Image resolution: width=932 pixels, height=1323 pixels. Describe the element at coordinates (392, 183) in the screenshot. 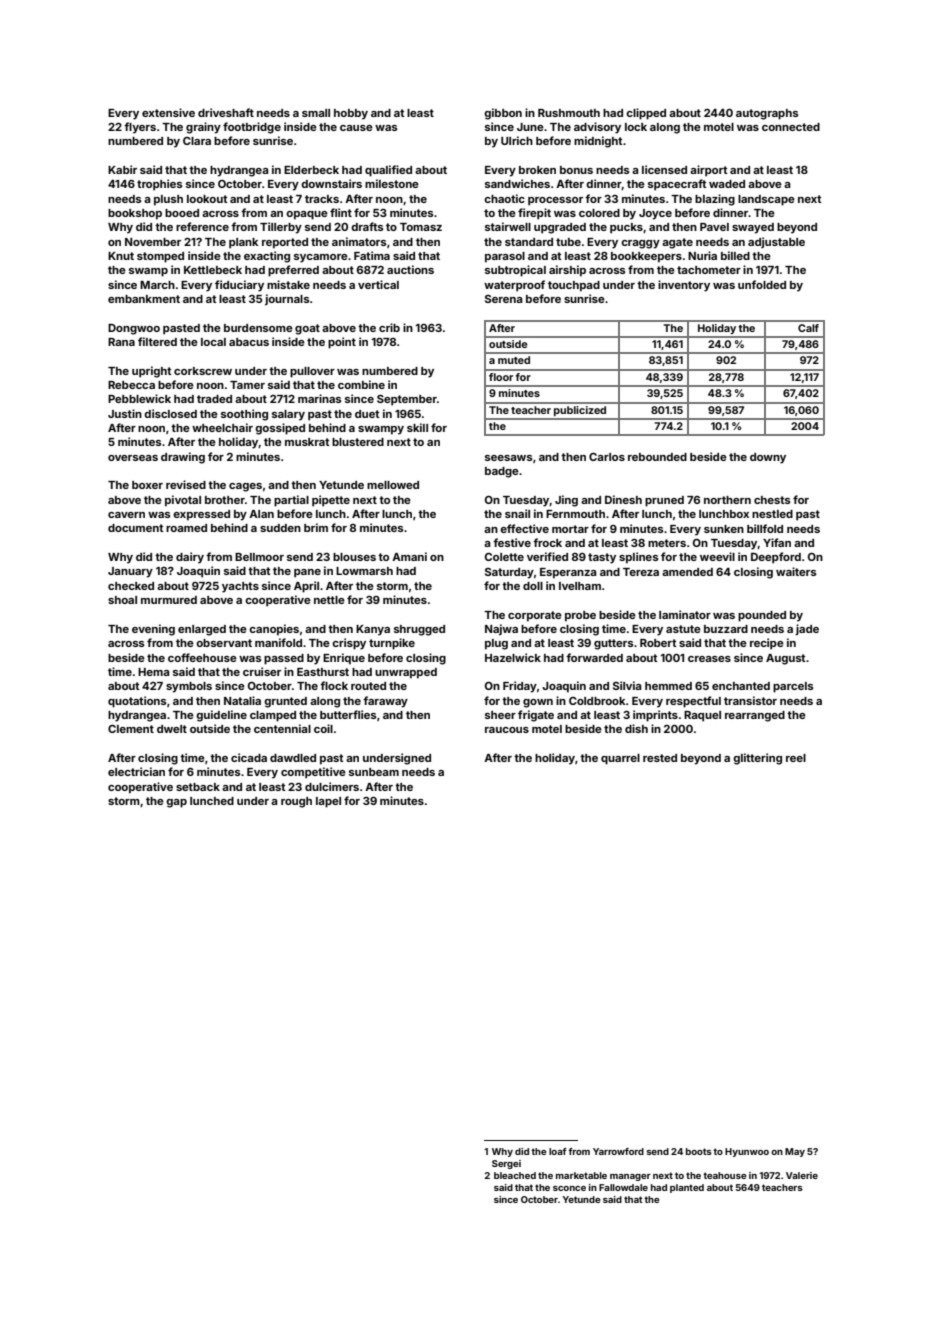

I see `milestone` at that location.
